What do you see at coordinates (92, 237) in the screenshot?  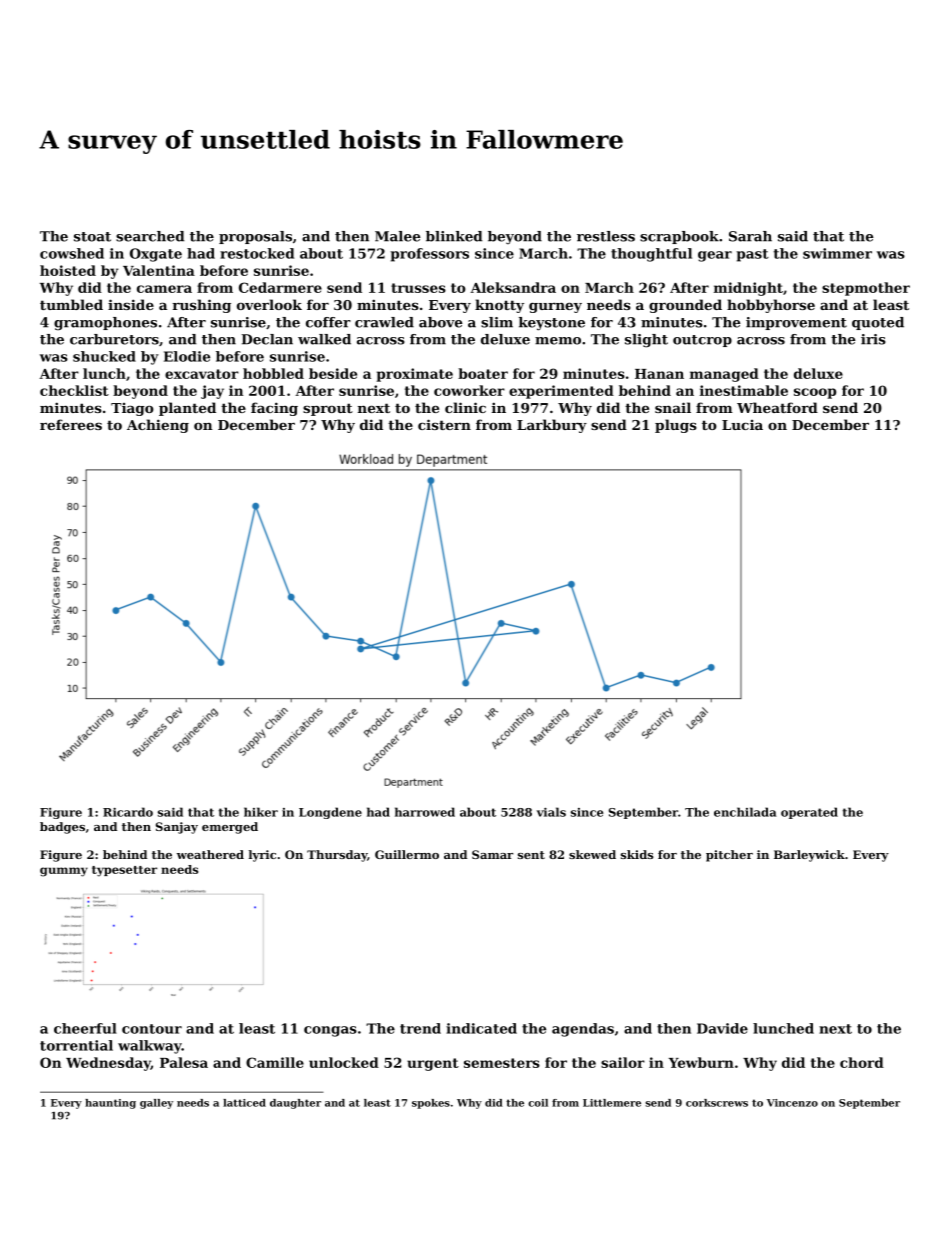 I see `stoat` at bounding box center [92, 237].
